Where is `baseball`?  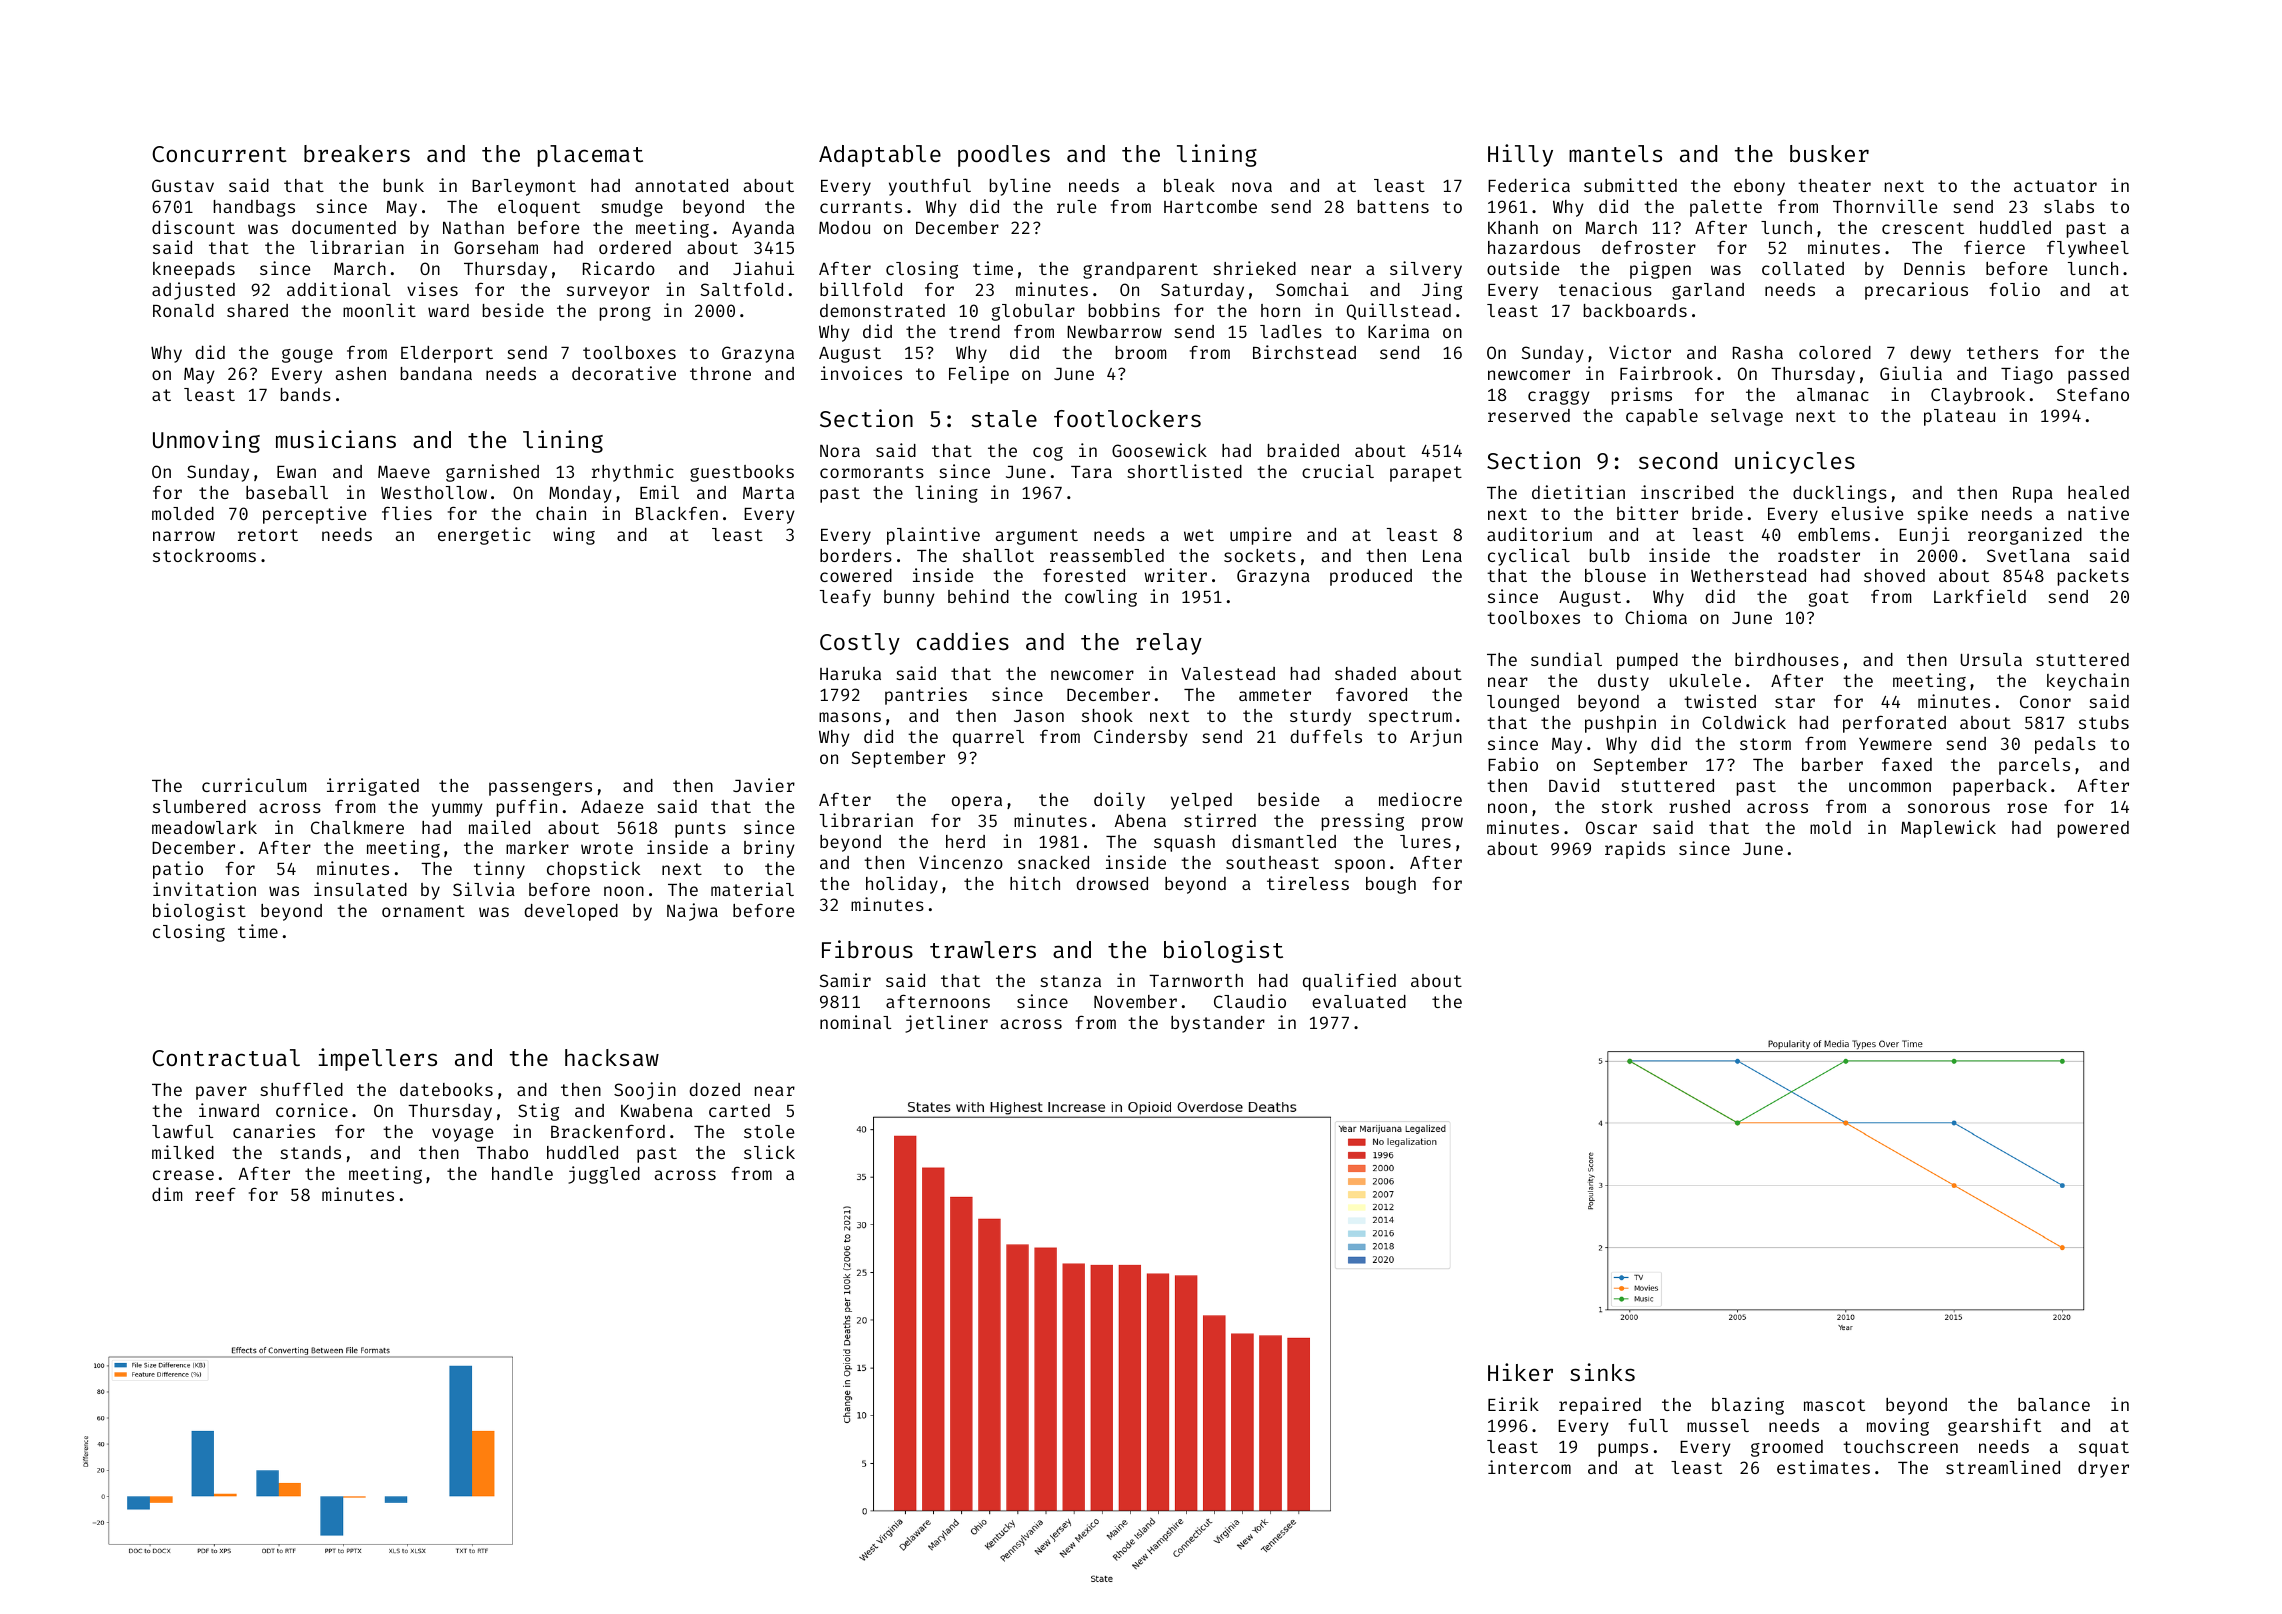 baseball is located at coordinates (287, 492).
